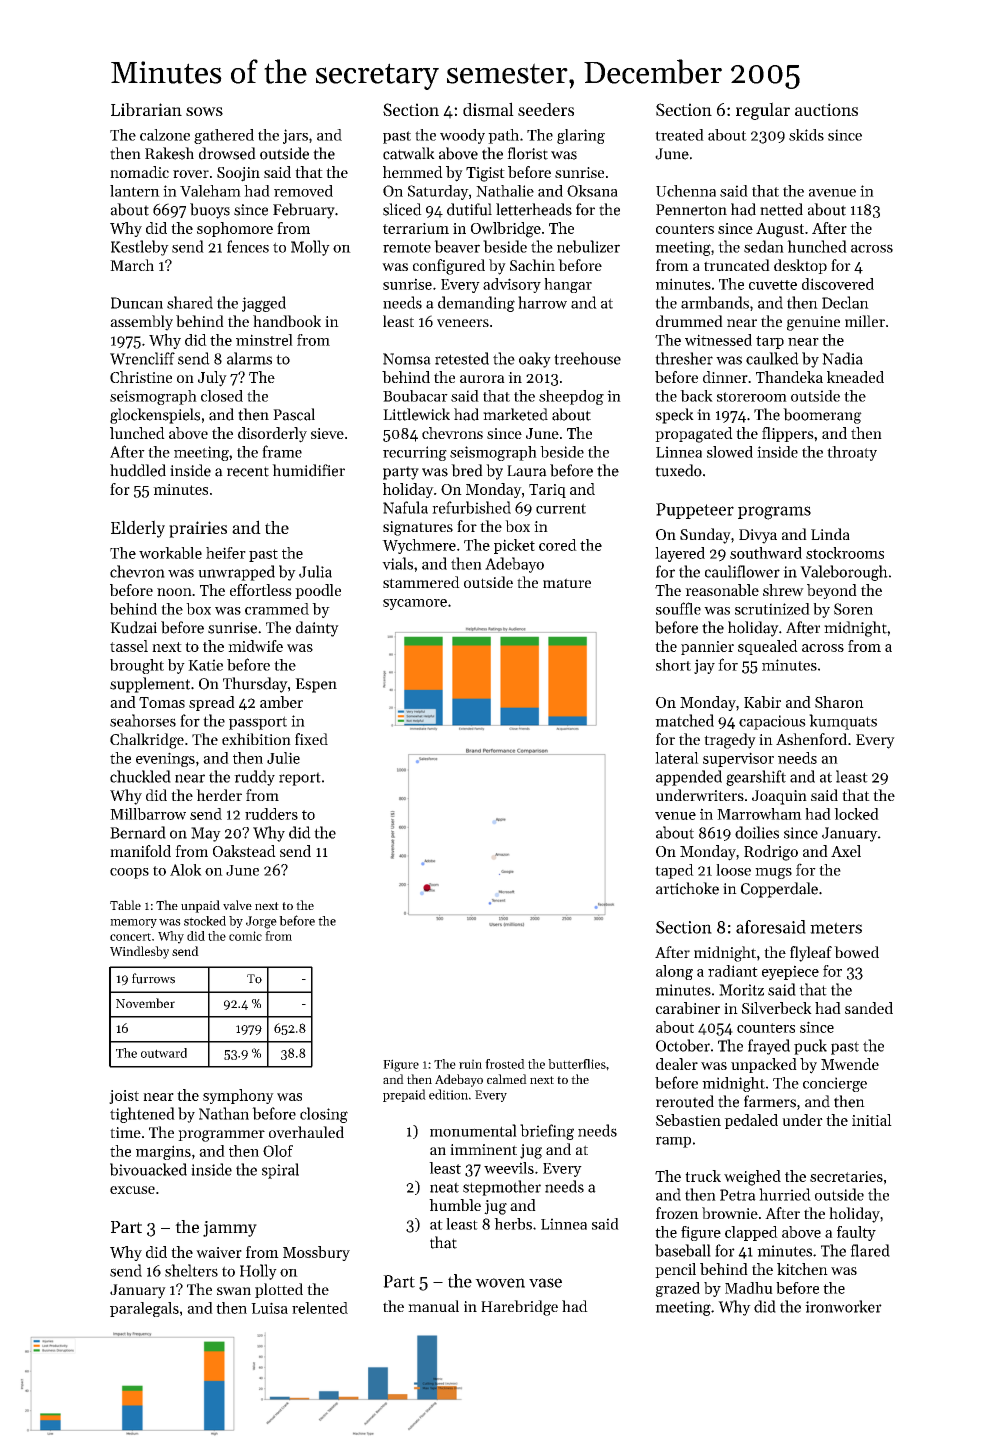  I want to click on dismal, so click(488, 109).
